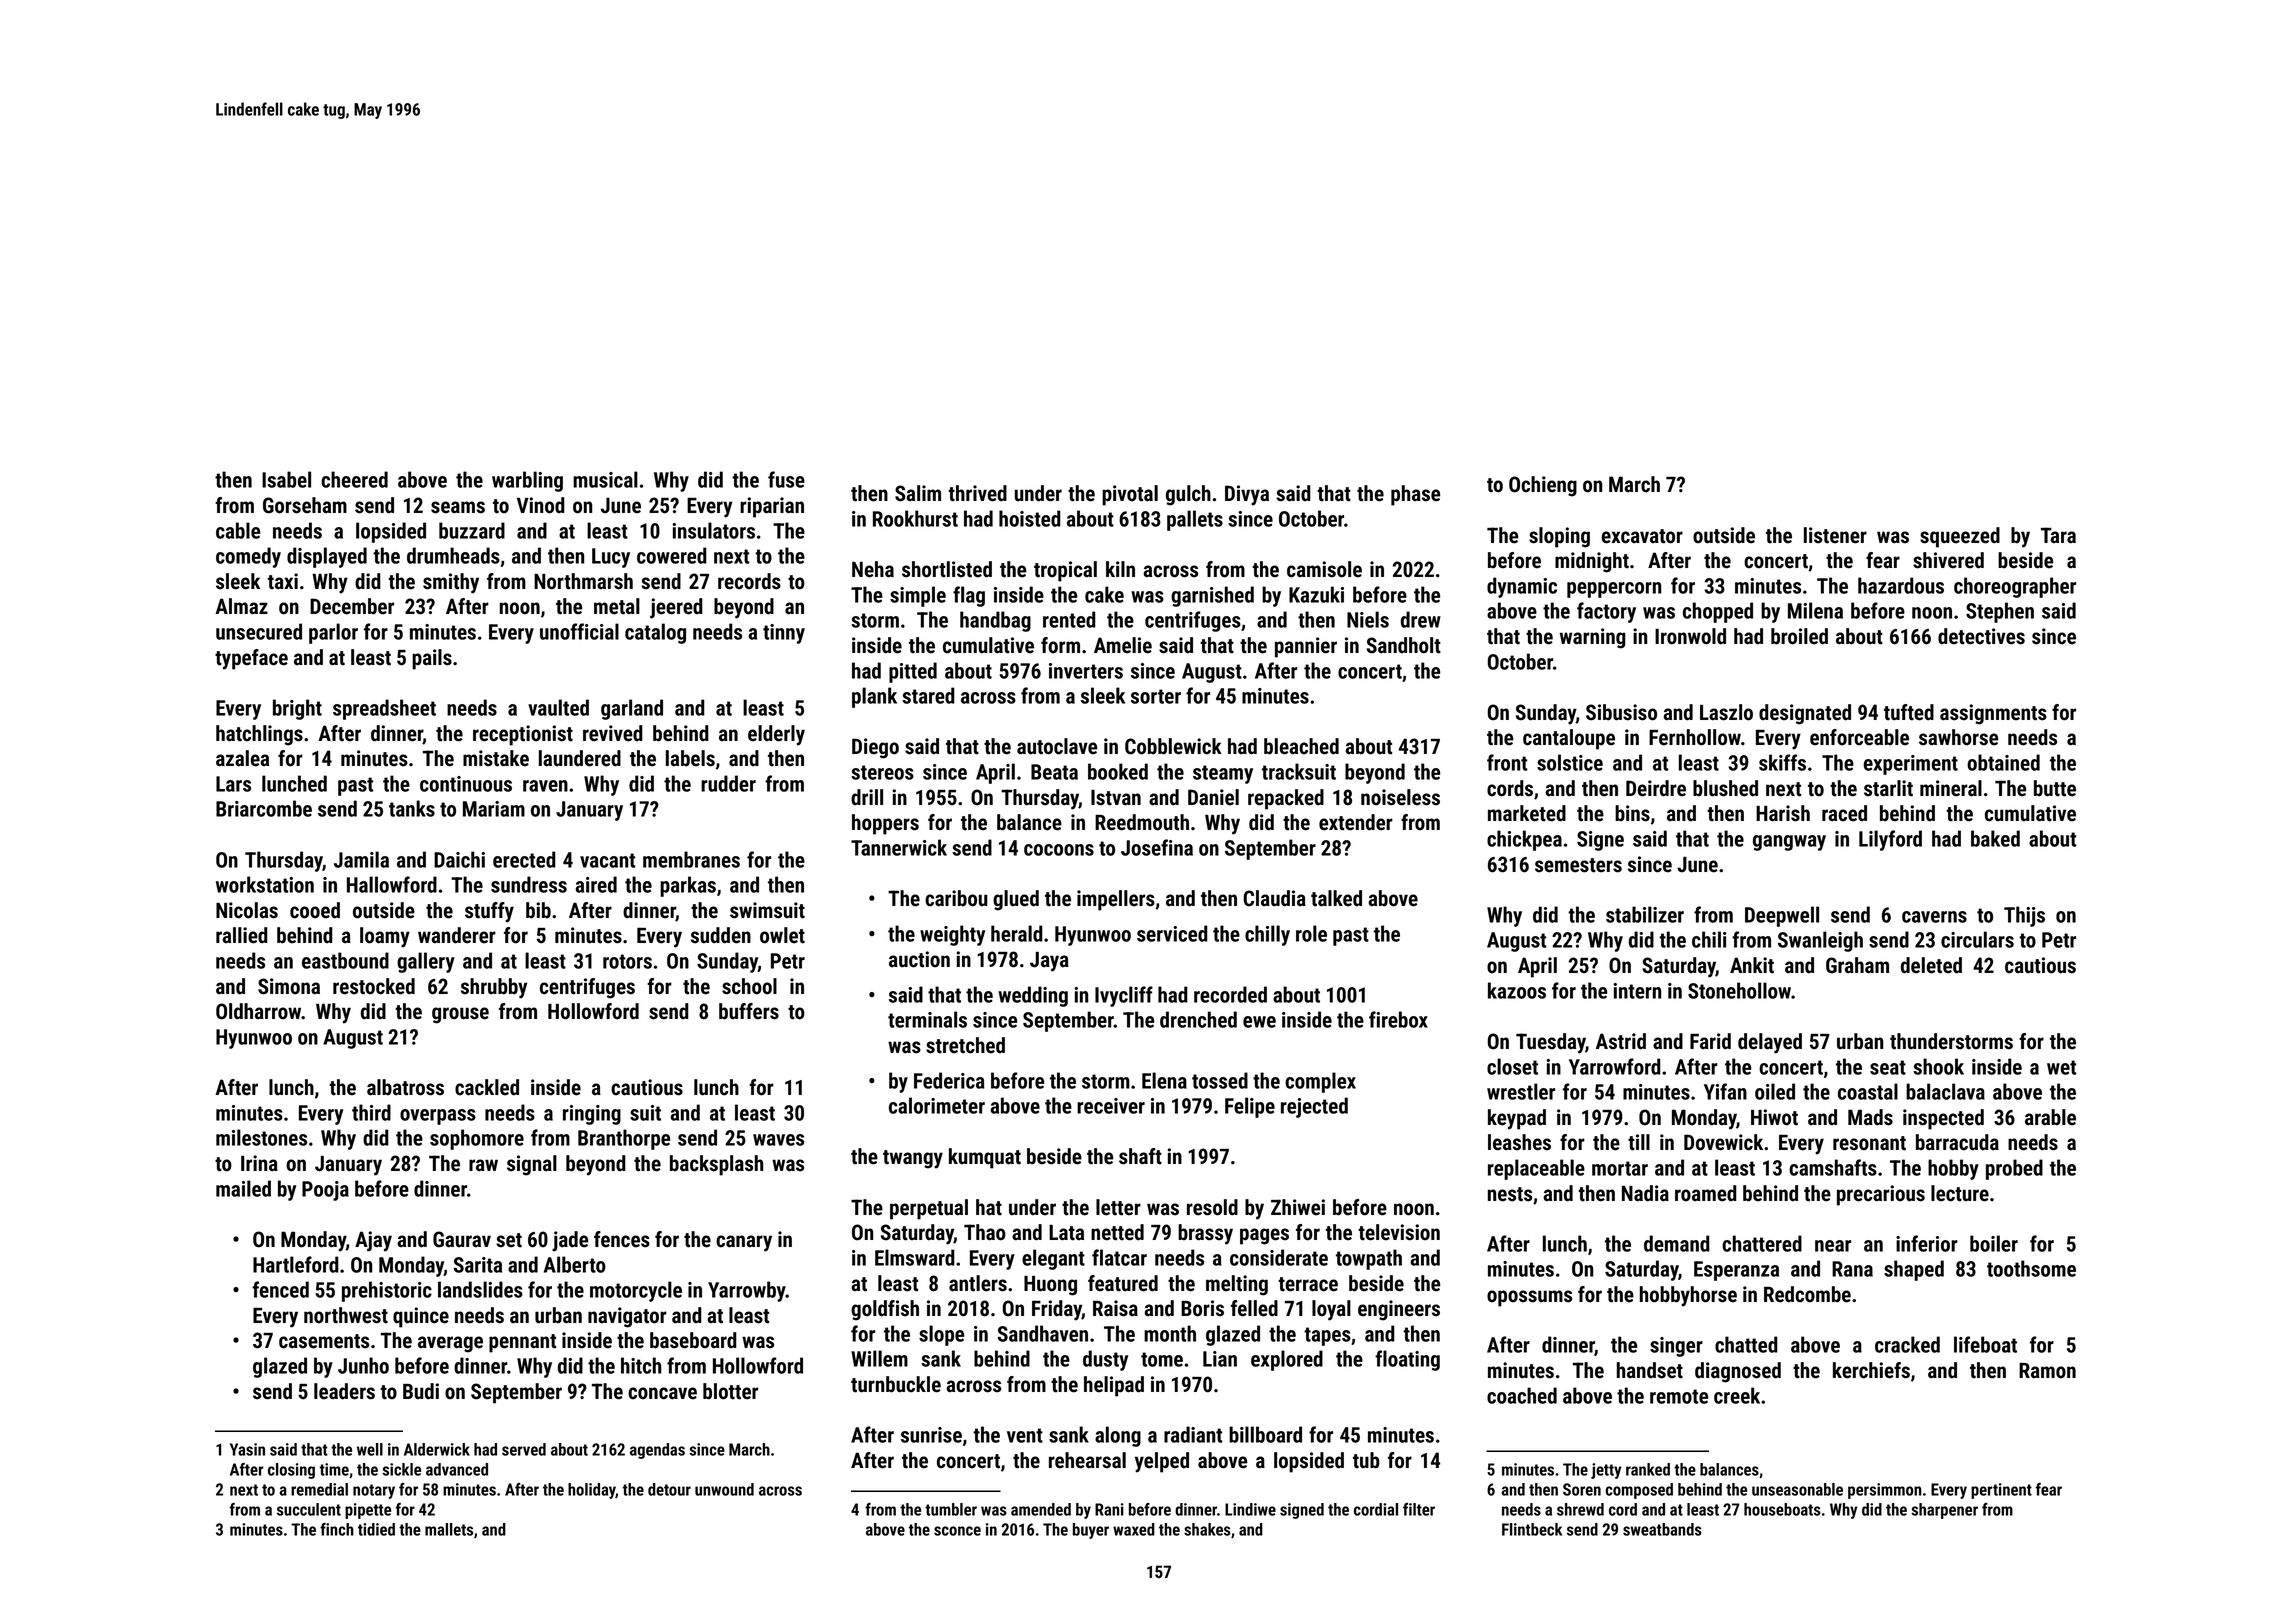 This page has height=1620, width=2292. Describe the element at coordinates (1120, 569) in the page. I see `kiln` at that location.
